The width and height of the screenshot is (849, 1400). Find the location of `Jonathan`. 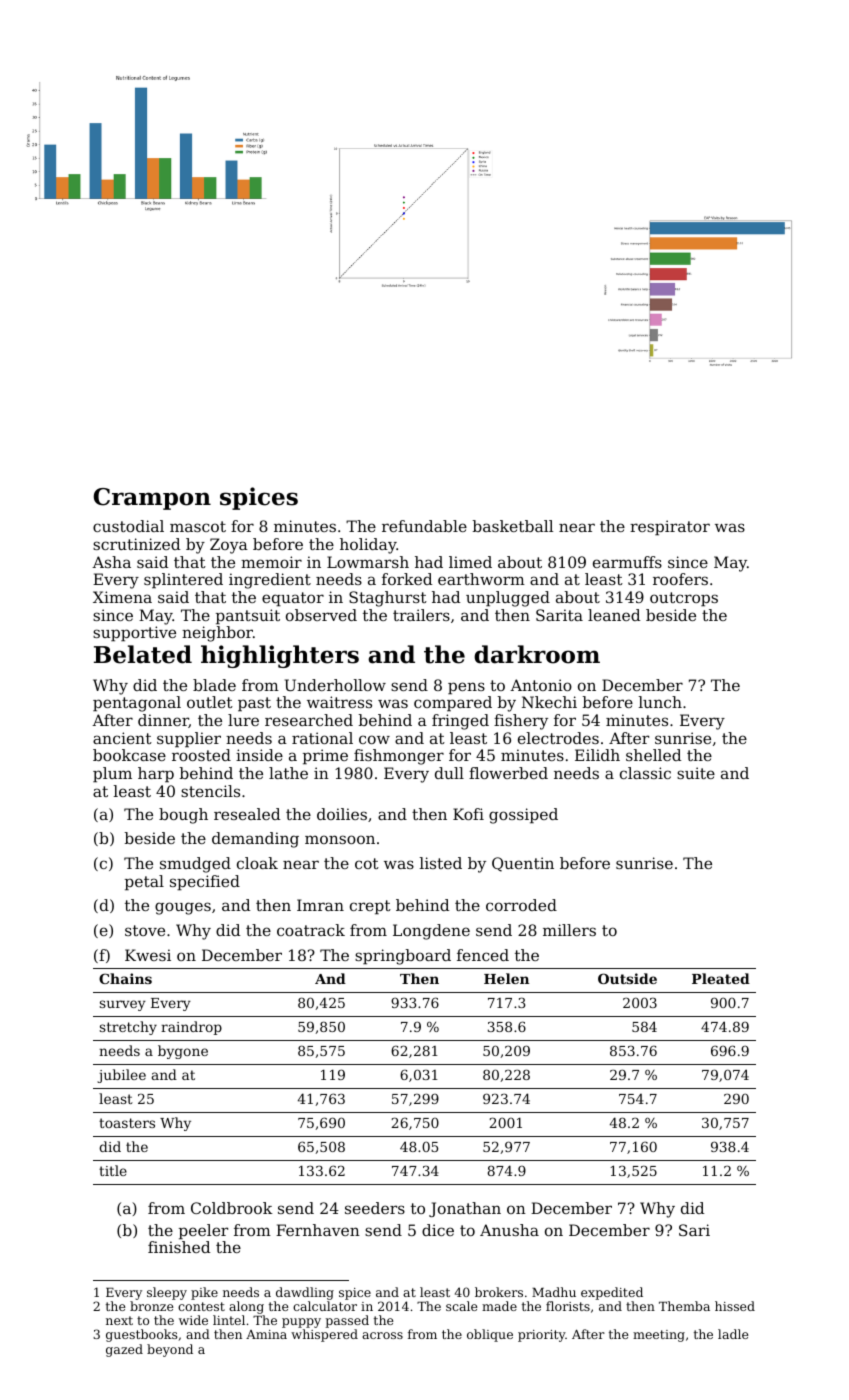

Jonathan is located at coordinates (465, 1209).
